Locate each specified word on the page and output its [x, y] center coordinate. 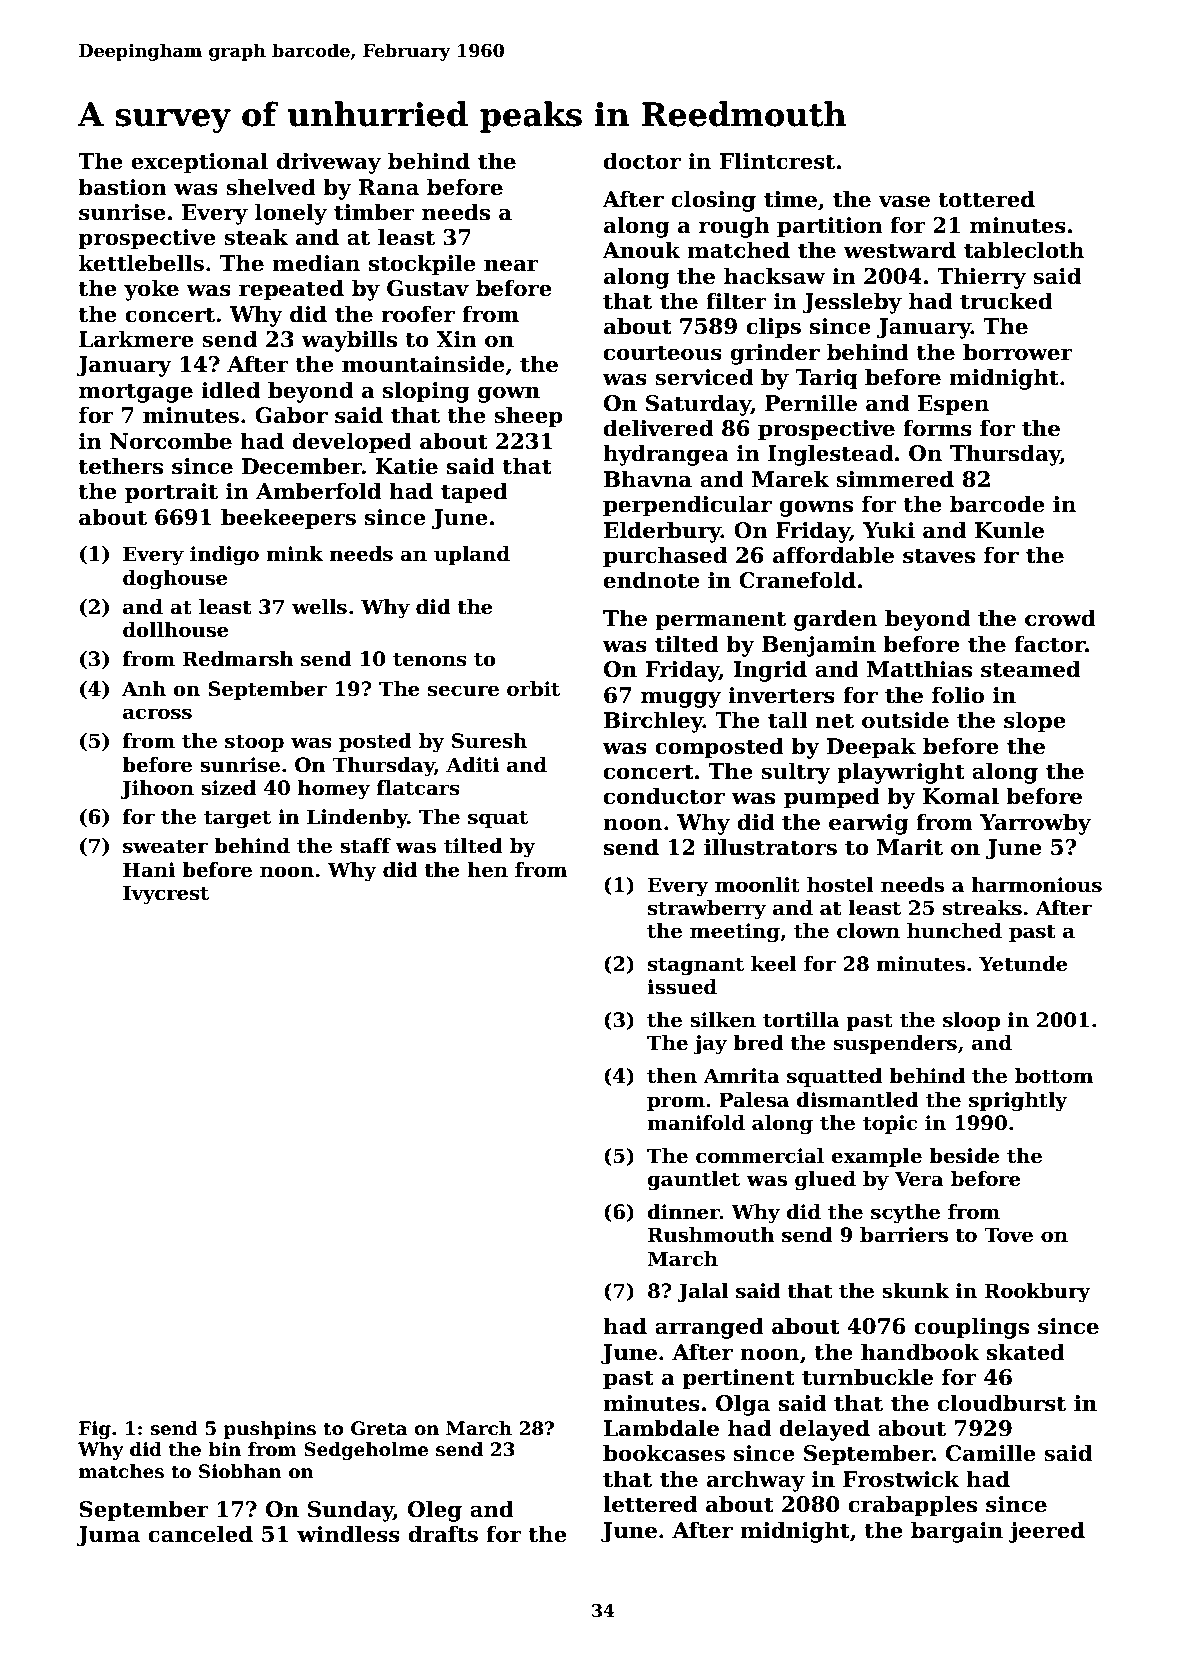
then [672, 1076]
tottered [986, 199]
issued [682, 987]
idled [230, 390]
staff [365, 846]
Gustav [428, 288]
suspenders [895, 1044]
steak [256, 237]
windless [348, 1534]
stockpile [422, 265]
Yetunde [1023, 964]
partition [830, 227]
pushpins [270, 1430]
